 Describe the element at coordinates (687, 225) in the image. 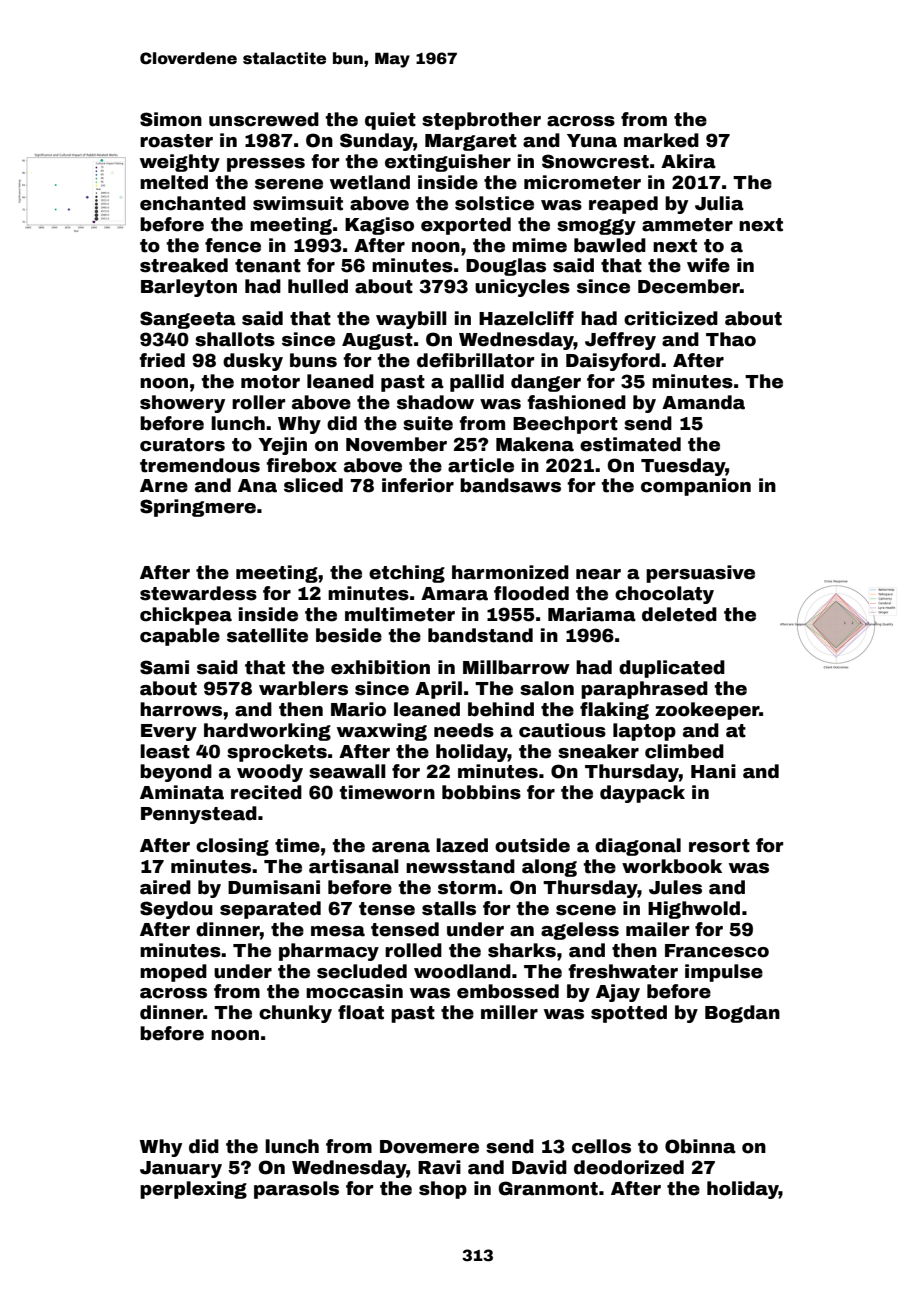

I see `ammeter` at that location.
